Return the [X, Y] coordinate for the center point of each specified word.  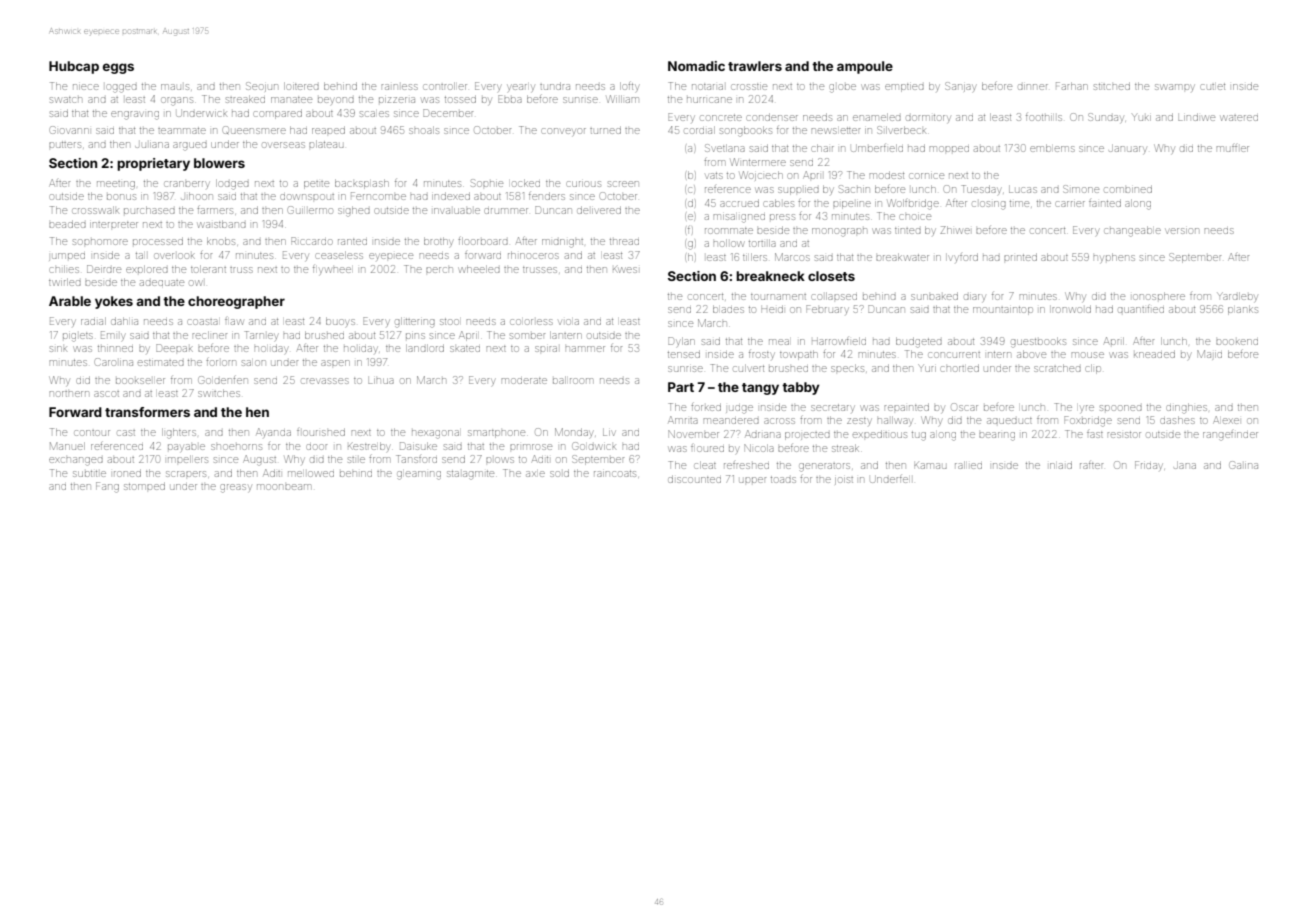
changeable [1132, 231]
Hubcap [74, 67]
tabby [801, 388]
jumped [67, 257]
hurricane [709, 100]
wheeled [479, 269]
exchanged [76, 461]
